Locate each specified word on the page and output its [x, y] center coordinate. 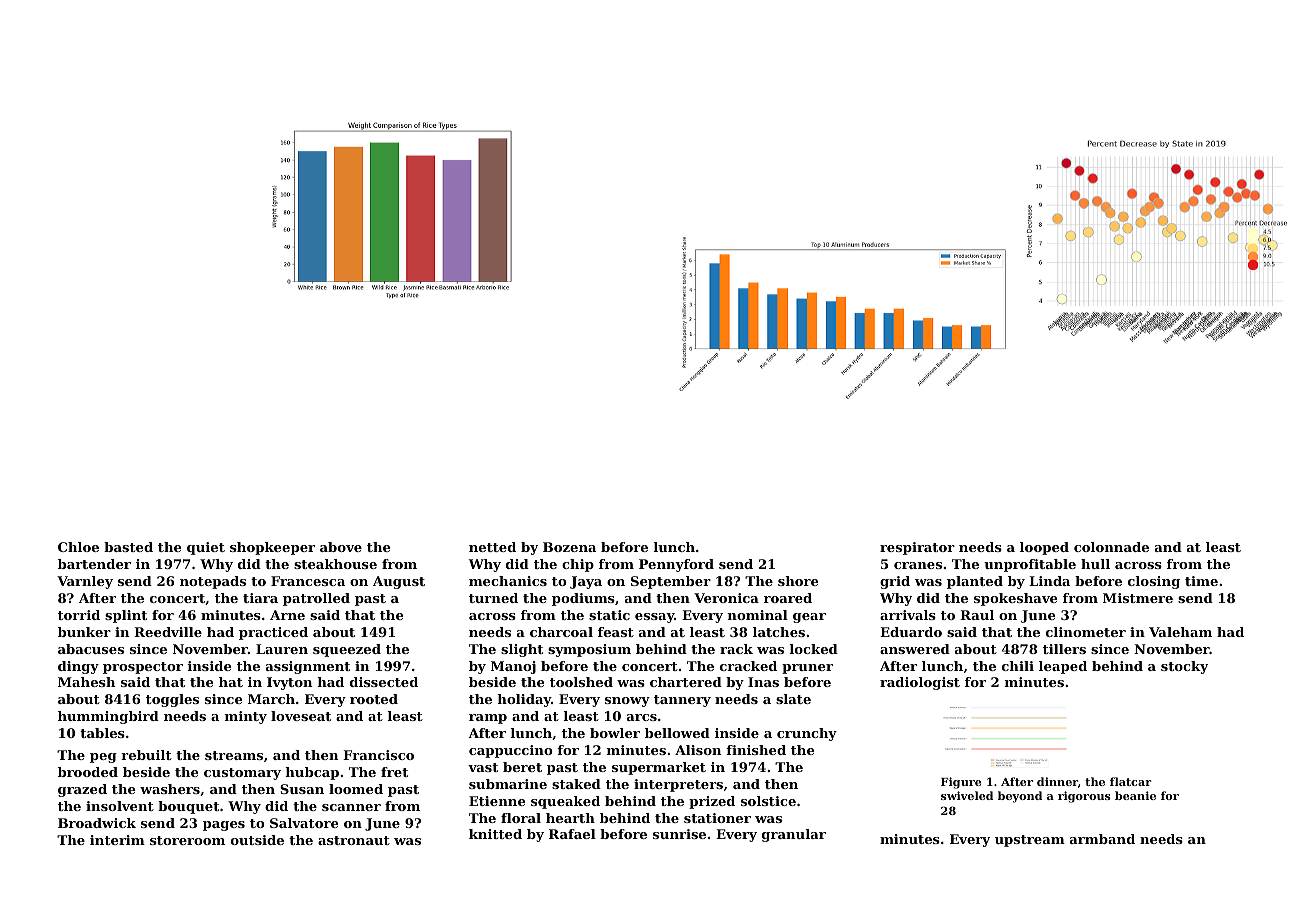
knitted [495, 834]
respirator [917, 548]
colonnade [1111, 547]
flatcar [1130, 781]
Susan [302, 789]
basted [128, 547]
